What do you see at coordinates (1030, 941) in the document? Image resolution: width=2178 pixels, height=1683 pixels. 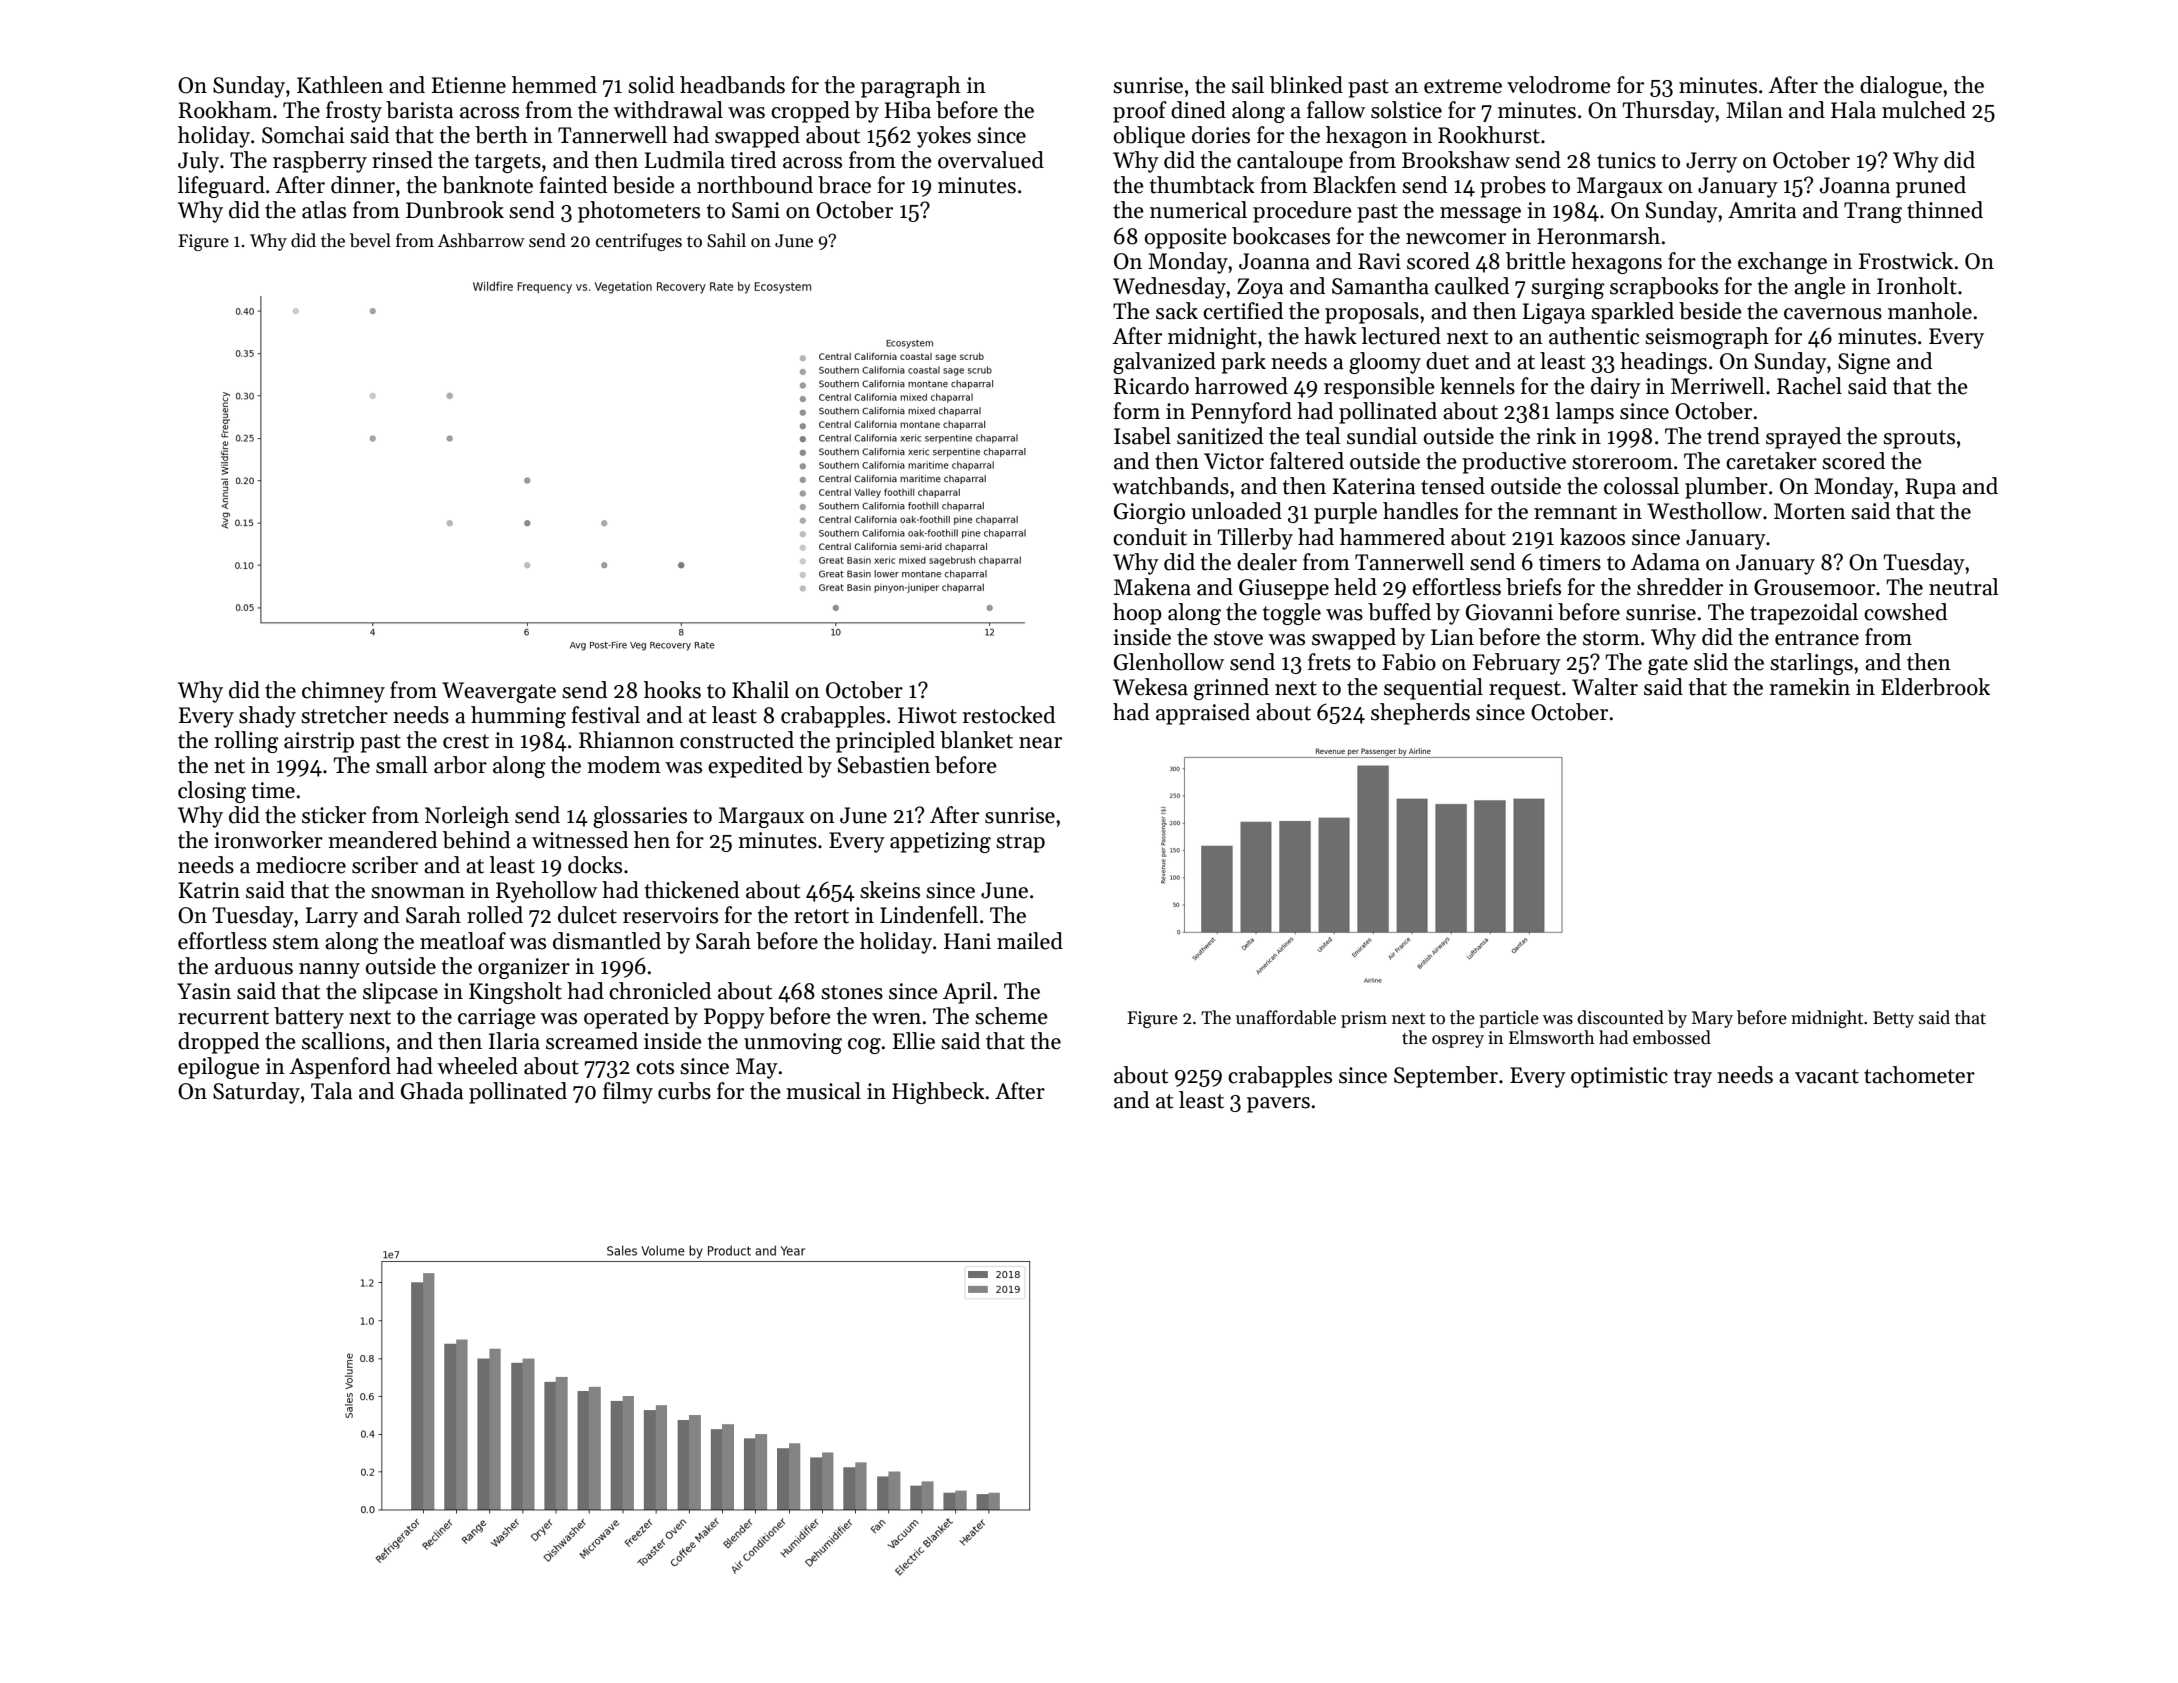 I see `mailed` at bounding box center [1030, 941].
